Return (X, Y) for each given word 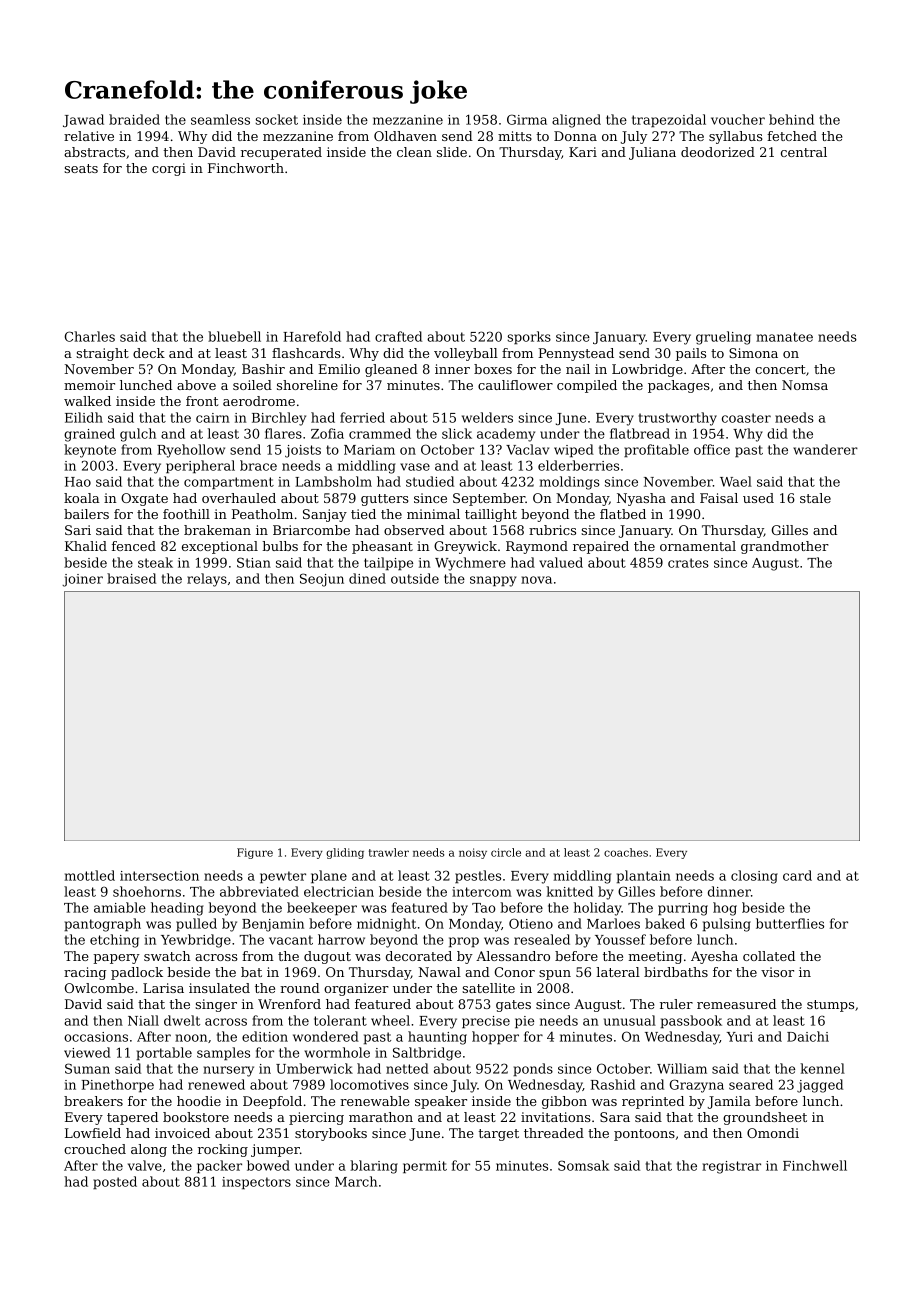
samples (223, 1053)
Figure (255, 853)
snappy (493, 581)
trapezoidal (669, 120)
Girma (527, 119)
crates (688, 563)
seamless (220, 119)
